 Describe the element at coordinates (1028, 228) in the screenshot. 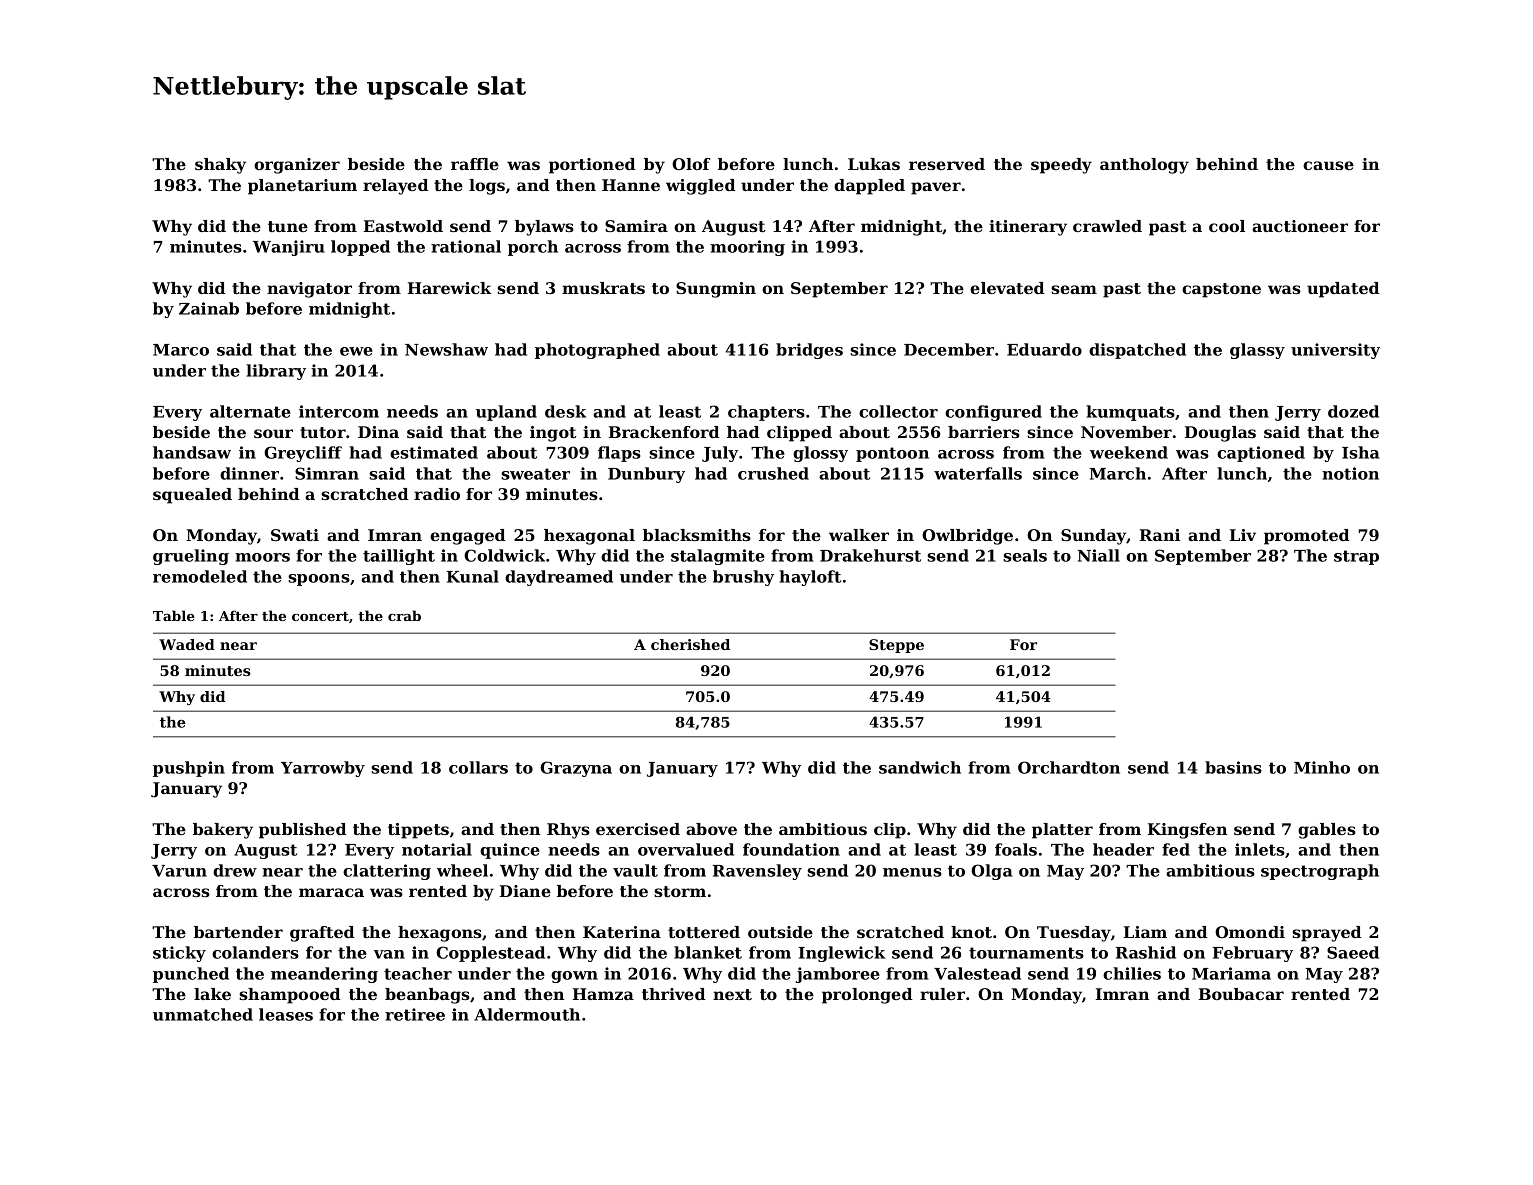

I see `itinerary` at that location.
